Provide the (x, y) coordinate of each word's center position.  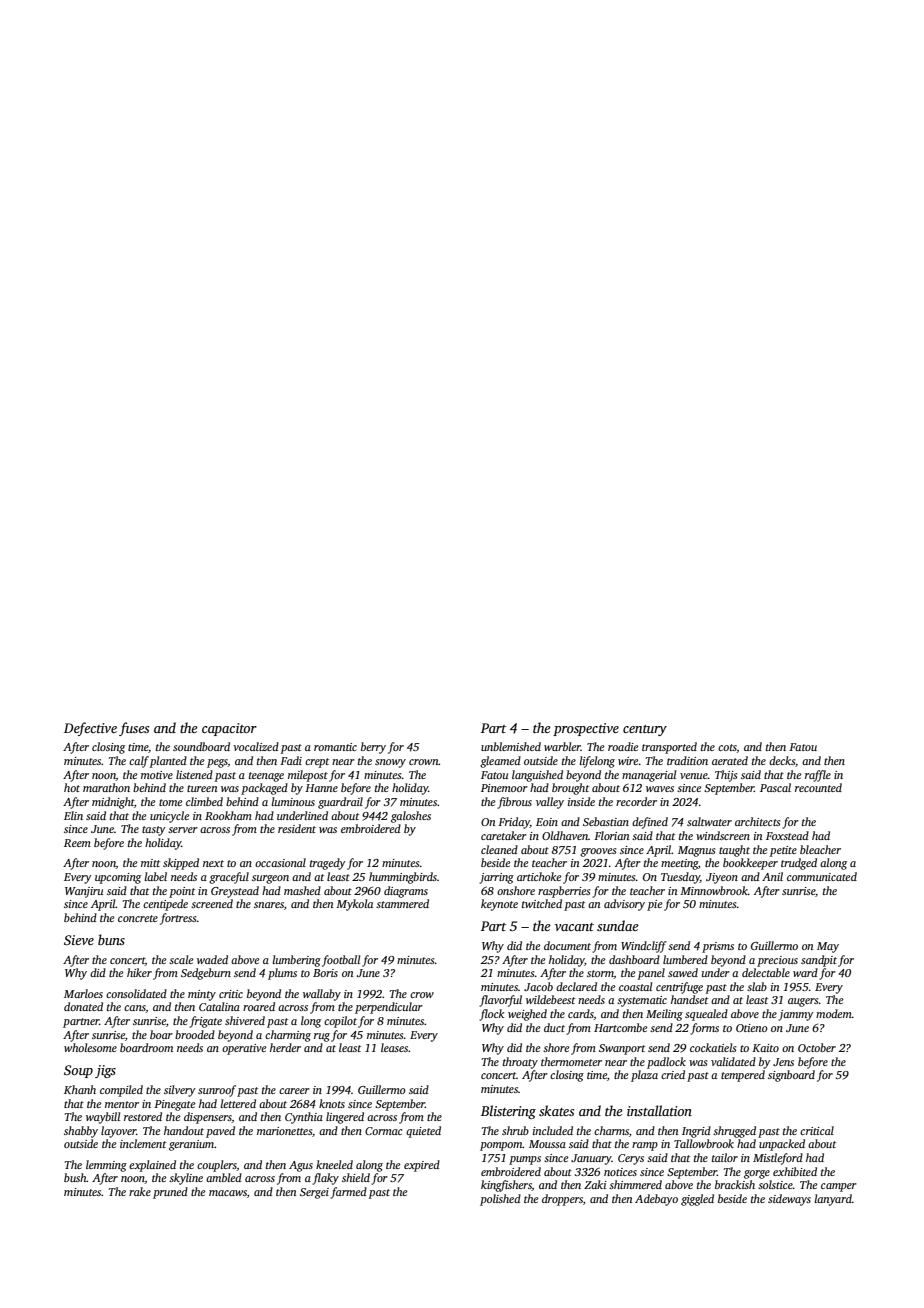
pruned (170, 1193)
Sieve (79, 940)
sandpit (819, 961)
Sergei (314, 1193)
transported (669, 748)
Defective (90, 729)
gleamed (500, 762)
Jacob (538, 986)
